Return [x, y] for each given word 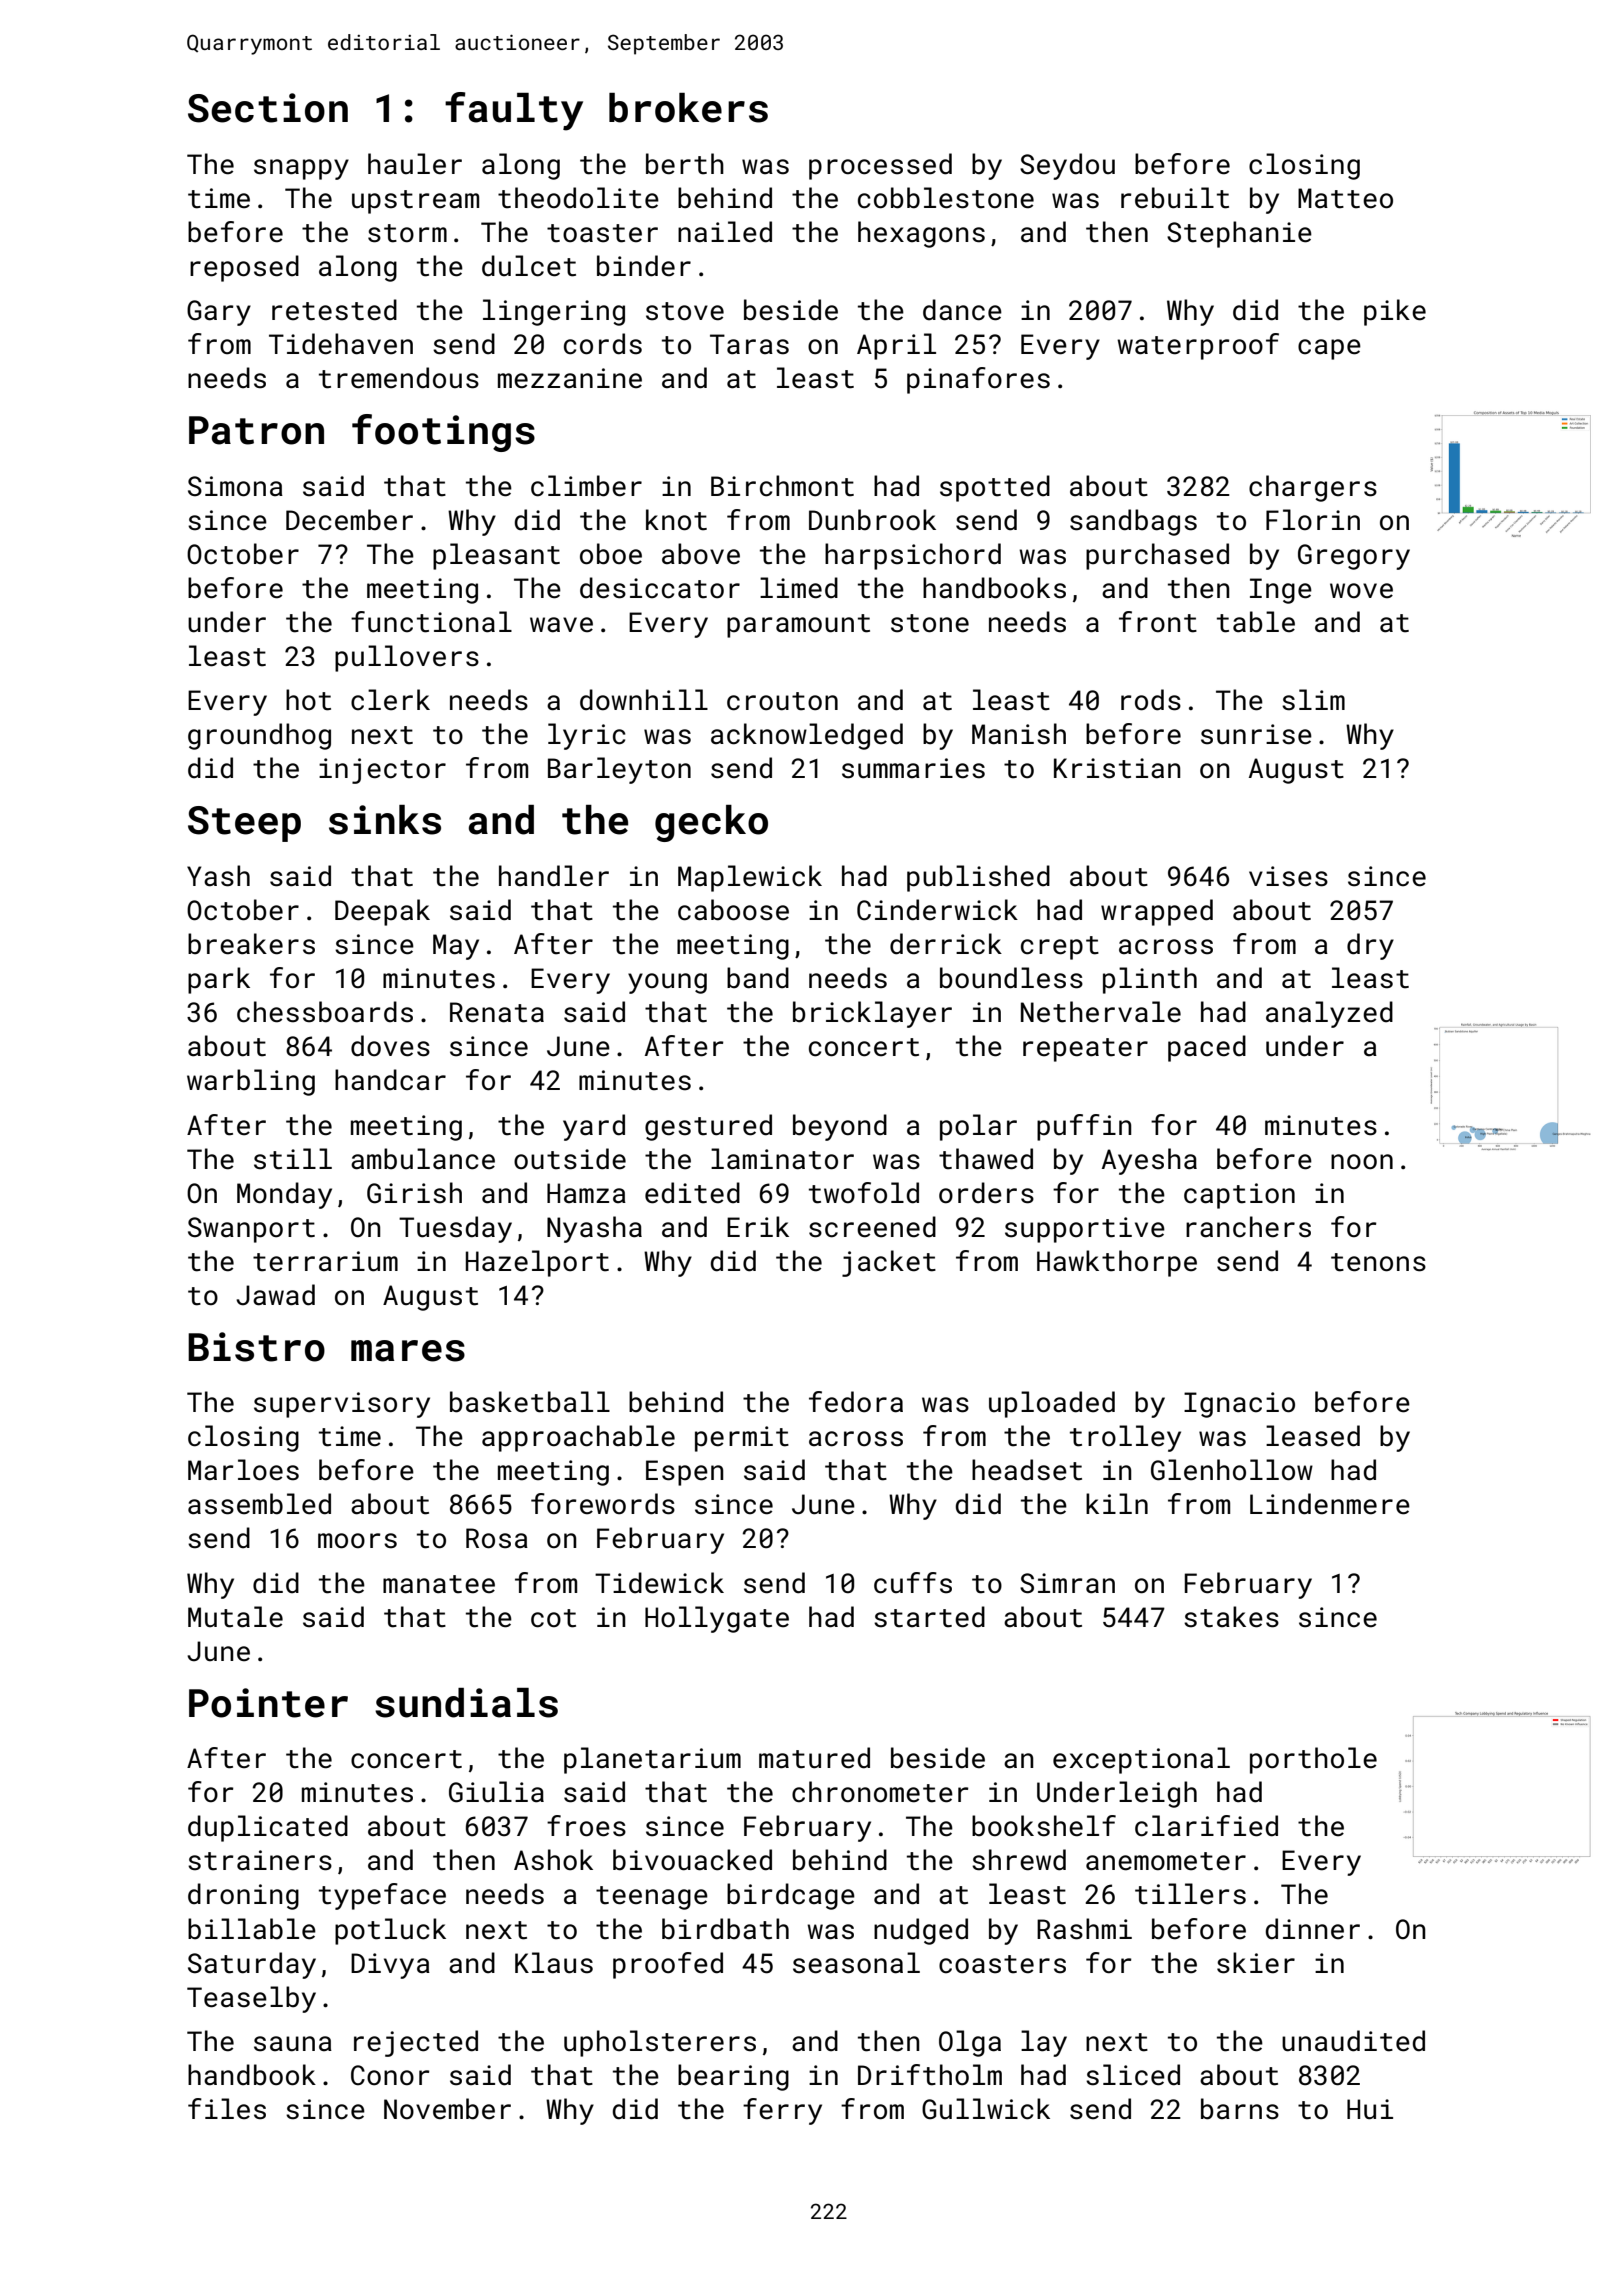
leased [1313, 1436]
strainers [260, 1860]
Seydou [1067, 166]
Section [268, 108]
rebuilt [1175, 198]
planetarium [652, 1760]
